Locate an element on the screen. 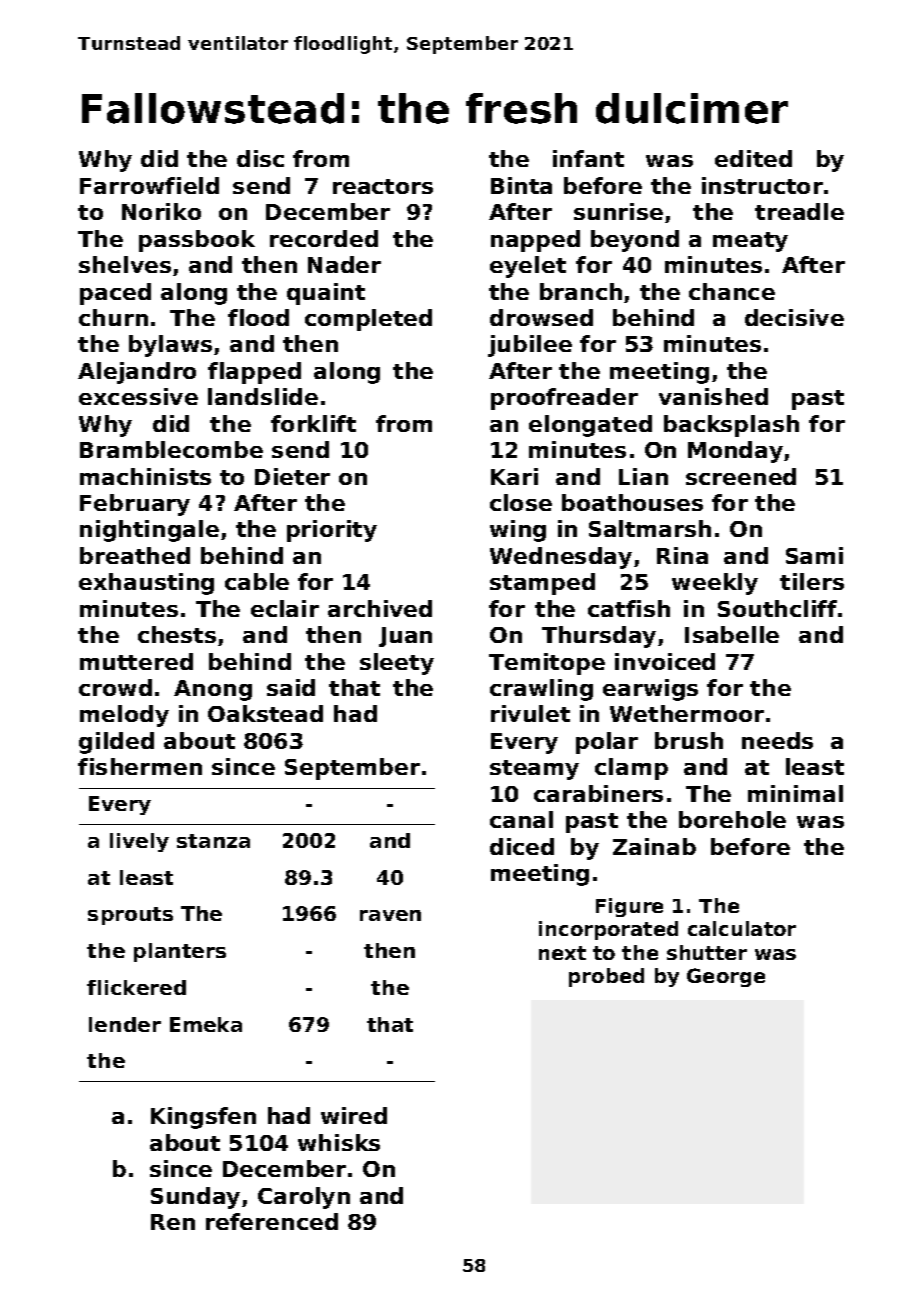  Alejandro is located at coordinates (137, 373).
